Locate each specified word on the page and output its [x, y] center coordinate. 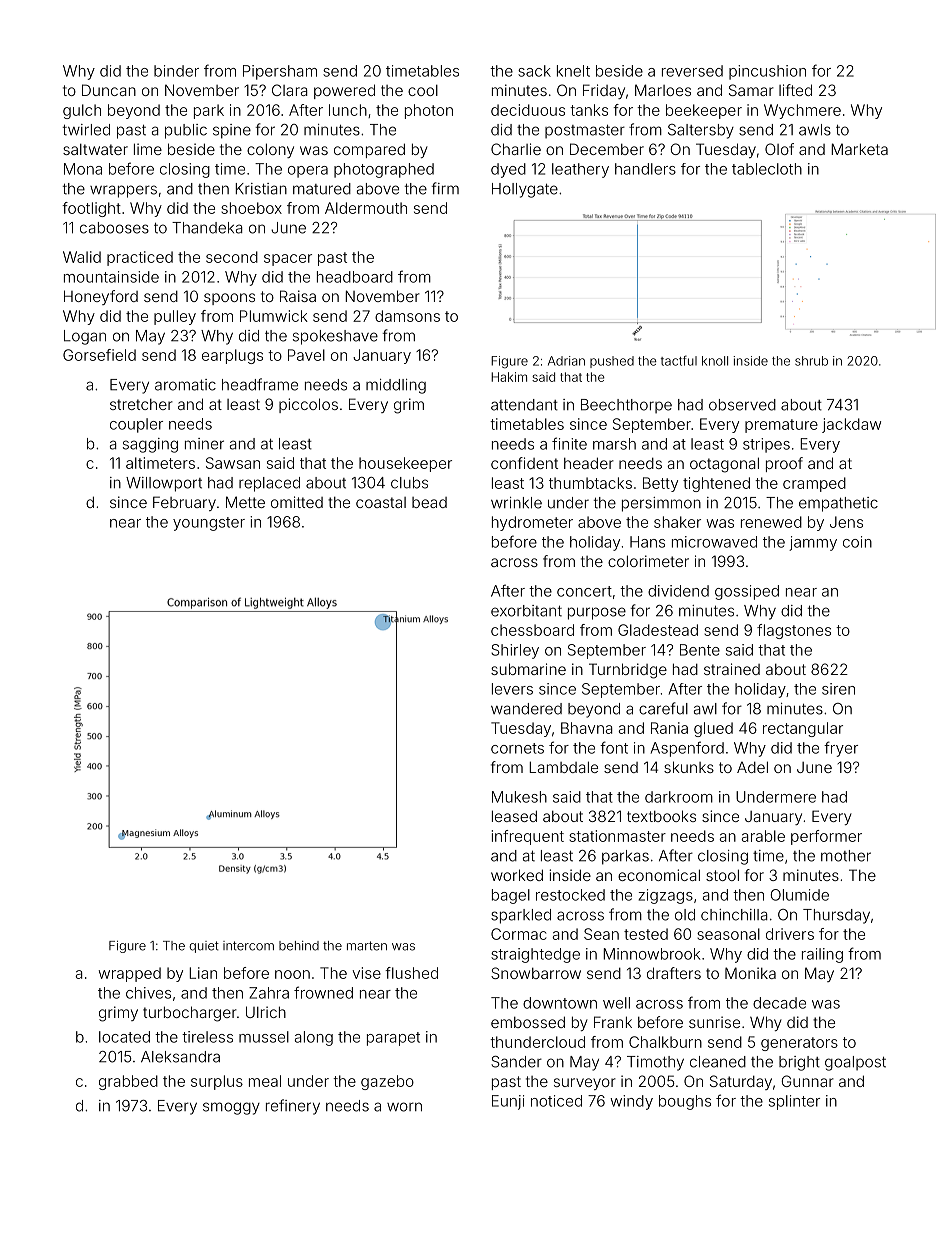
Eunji [508, 1102]
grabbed [128, 1082]
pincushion [767, 72]
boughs [685, 1102]
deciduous [528, 110]
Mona [83, 169]
